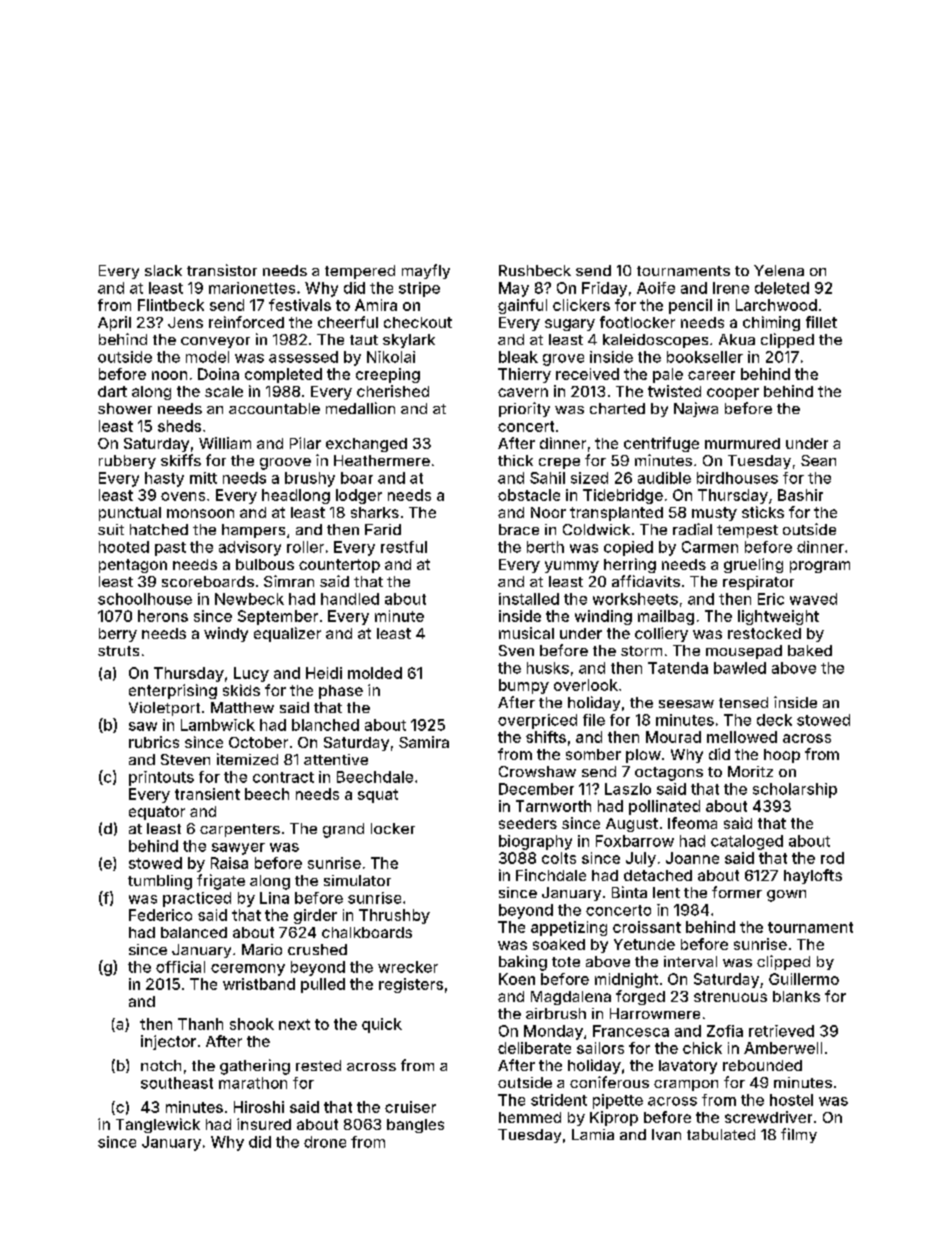 The width and height of the document is (952, 1233). Describe the element at coordinates (154, 742) in the document. I see `rubrics` at that location.
